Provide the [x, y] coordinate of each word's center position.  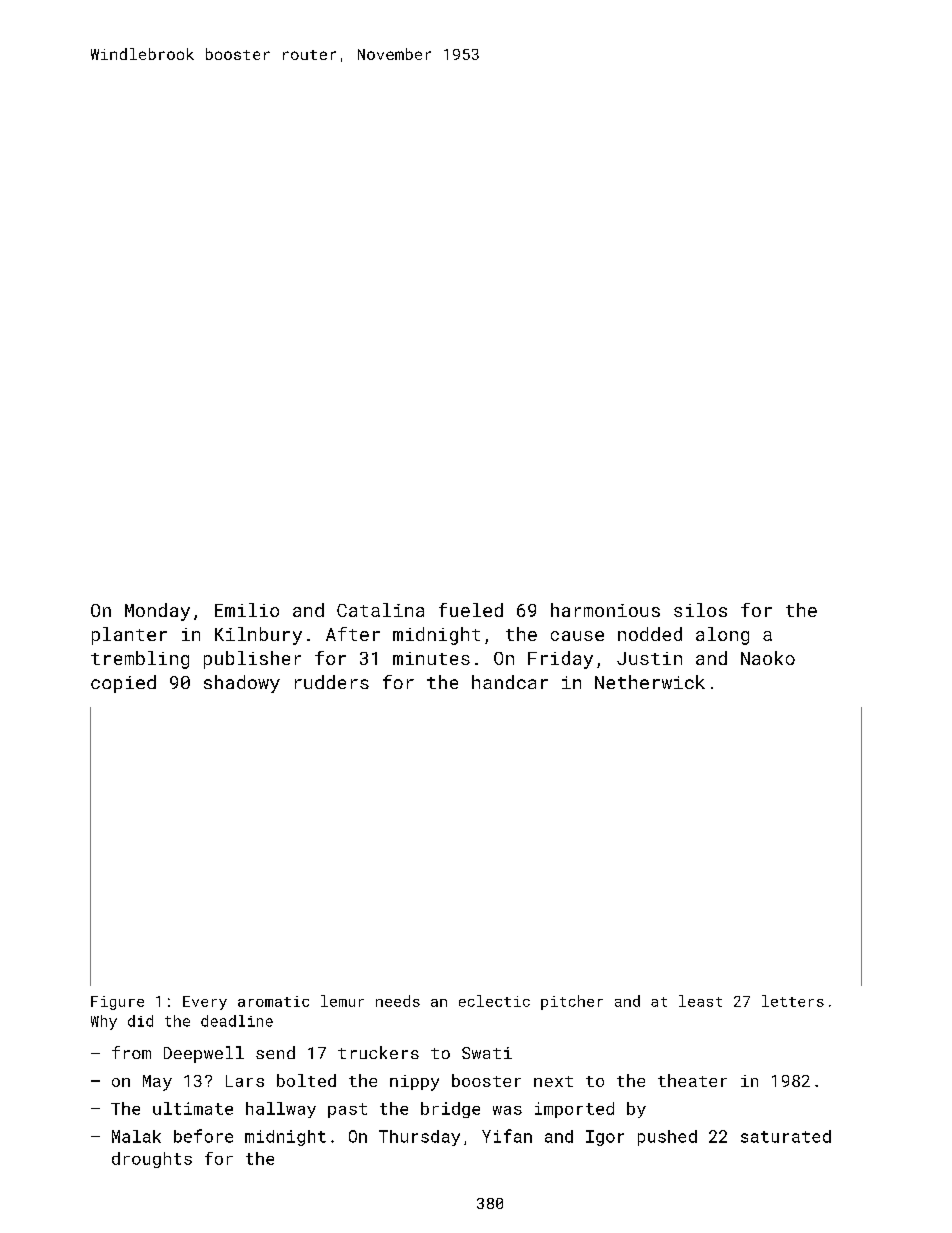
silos [700, 610]
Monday [157, 612]
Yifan [507, 1136]
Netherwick [650, 682]
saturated [786, 1136]
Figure [117, 1003]
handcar [510, 682]
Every [205, 1003]
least [700, 1001]
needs [398, 1001]
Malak [136, 1136]
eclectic [494, 1001]
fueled [471, 610]
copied [123, 684]
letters [793, 1001]
